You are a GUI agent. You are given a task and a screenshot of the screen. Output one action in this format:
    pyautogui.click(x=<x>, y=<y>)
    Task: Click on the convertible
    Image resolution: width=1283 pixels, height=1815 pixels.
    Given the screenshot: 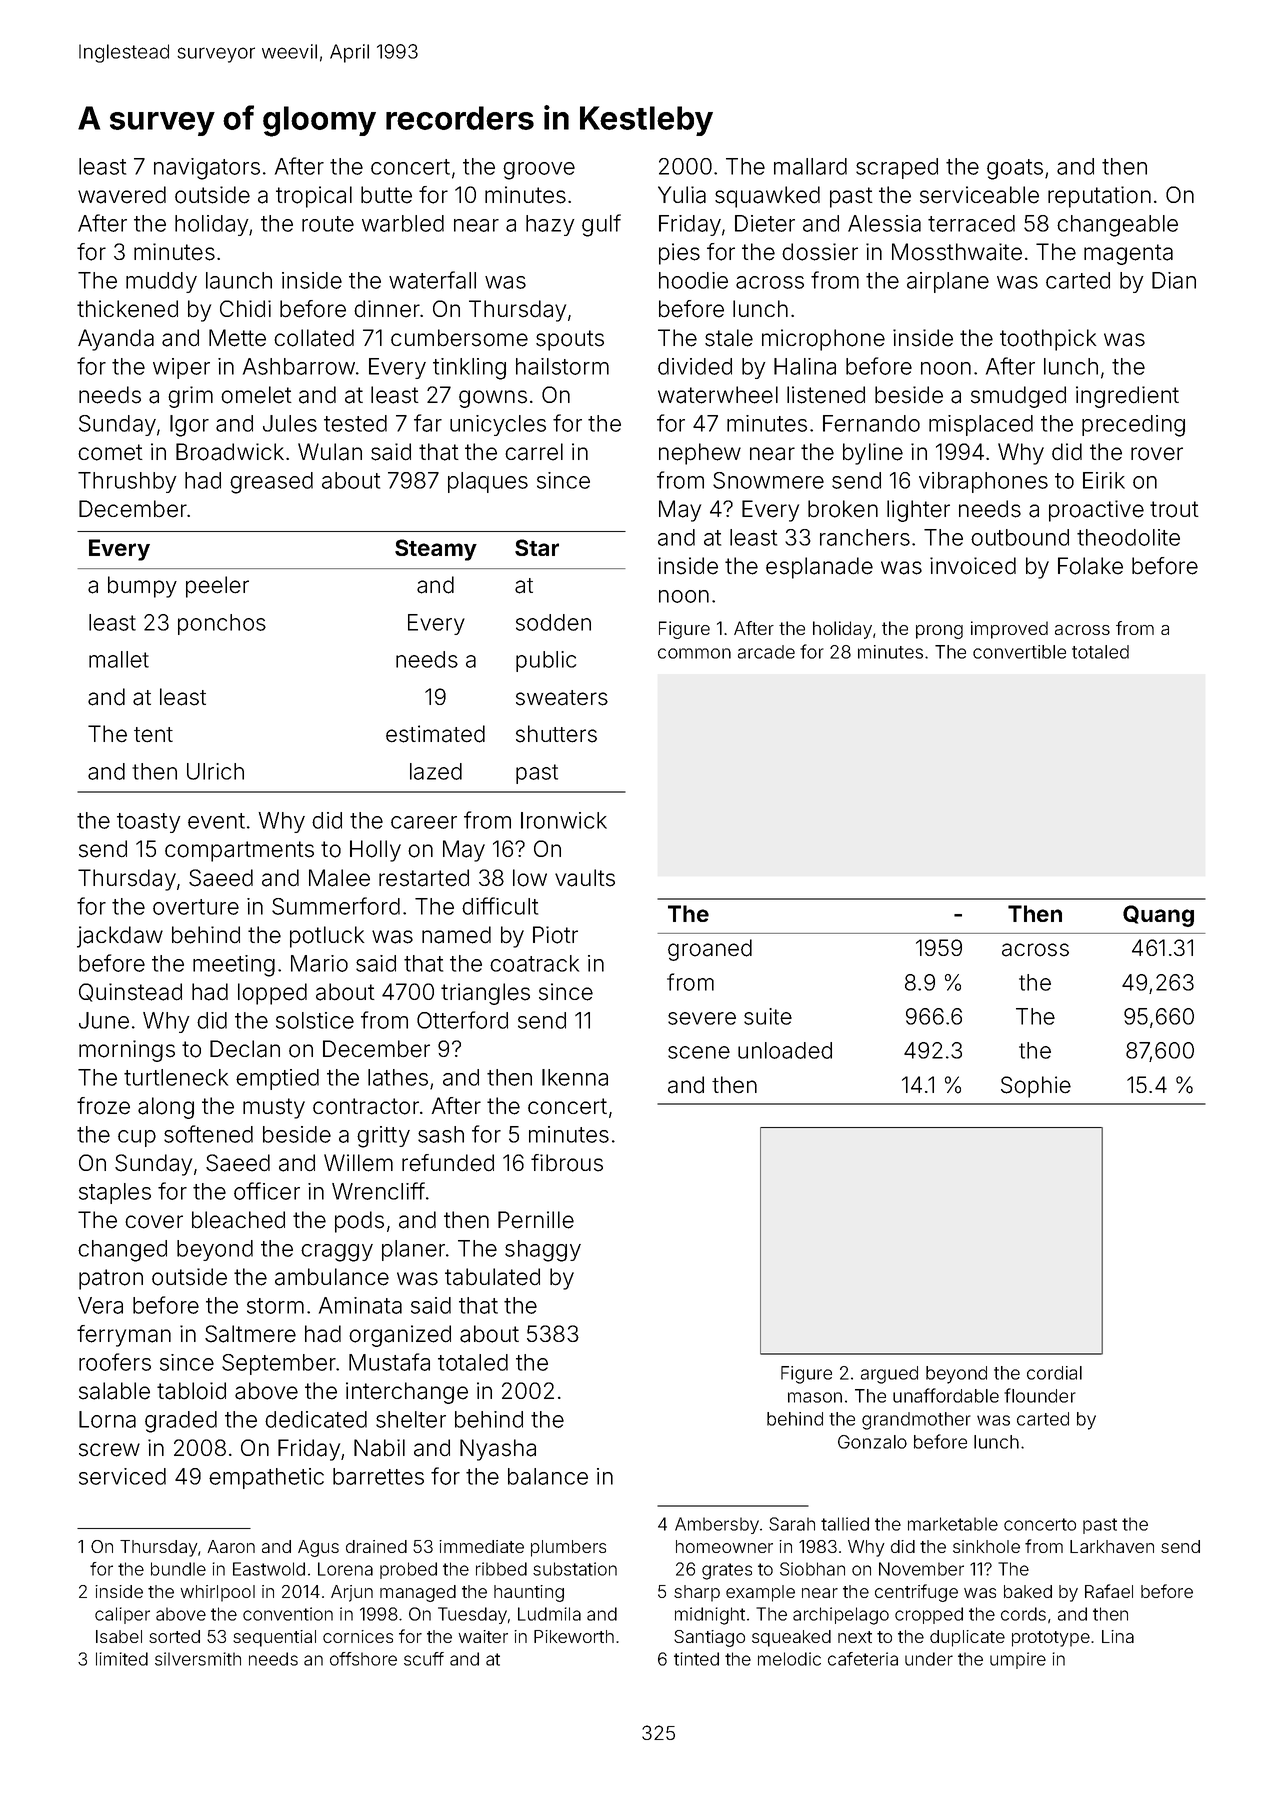 What is the action you would take?
    pyautogui.click(x=1019, y=652)
